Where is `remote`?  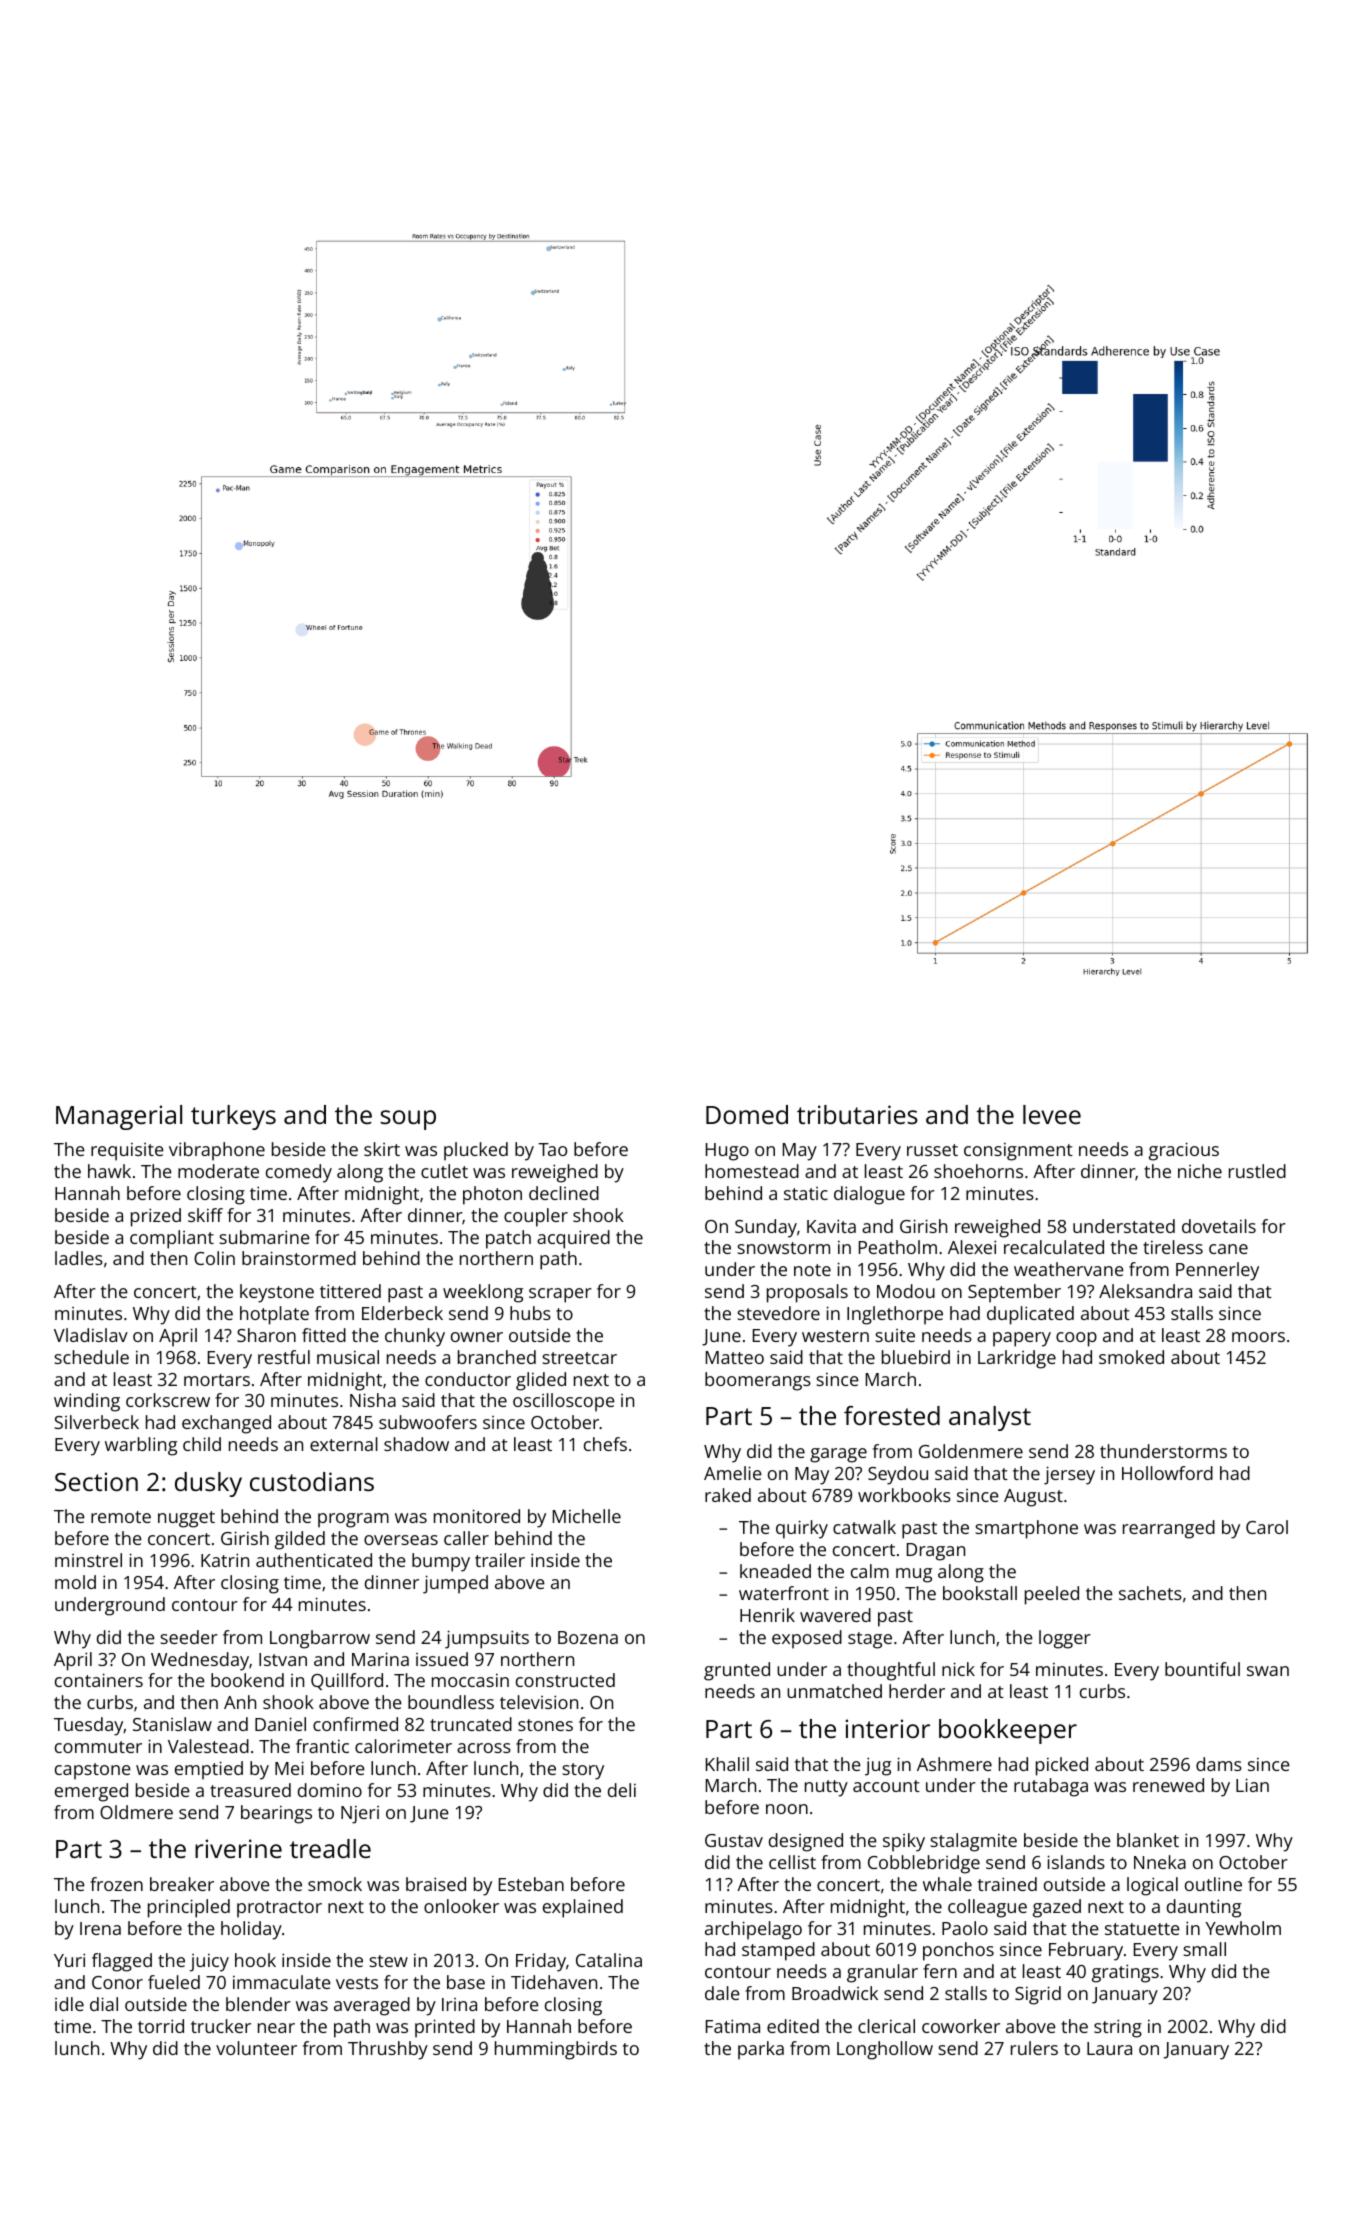
remote is located at coordinates (121, 1517).
